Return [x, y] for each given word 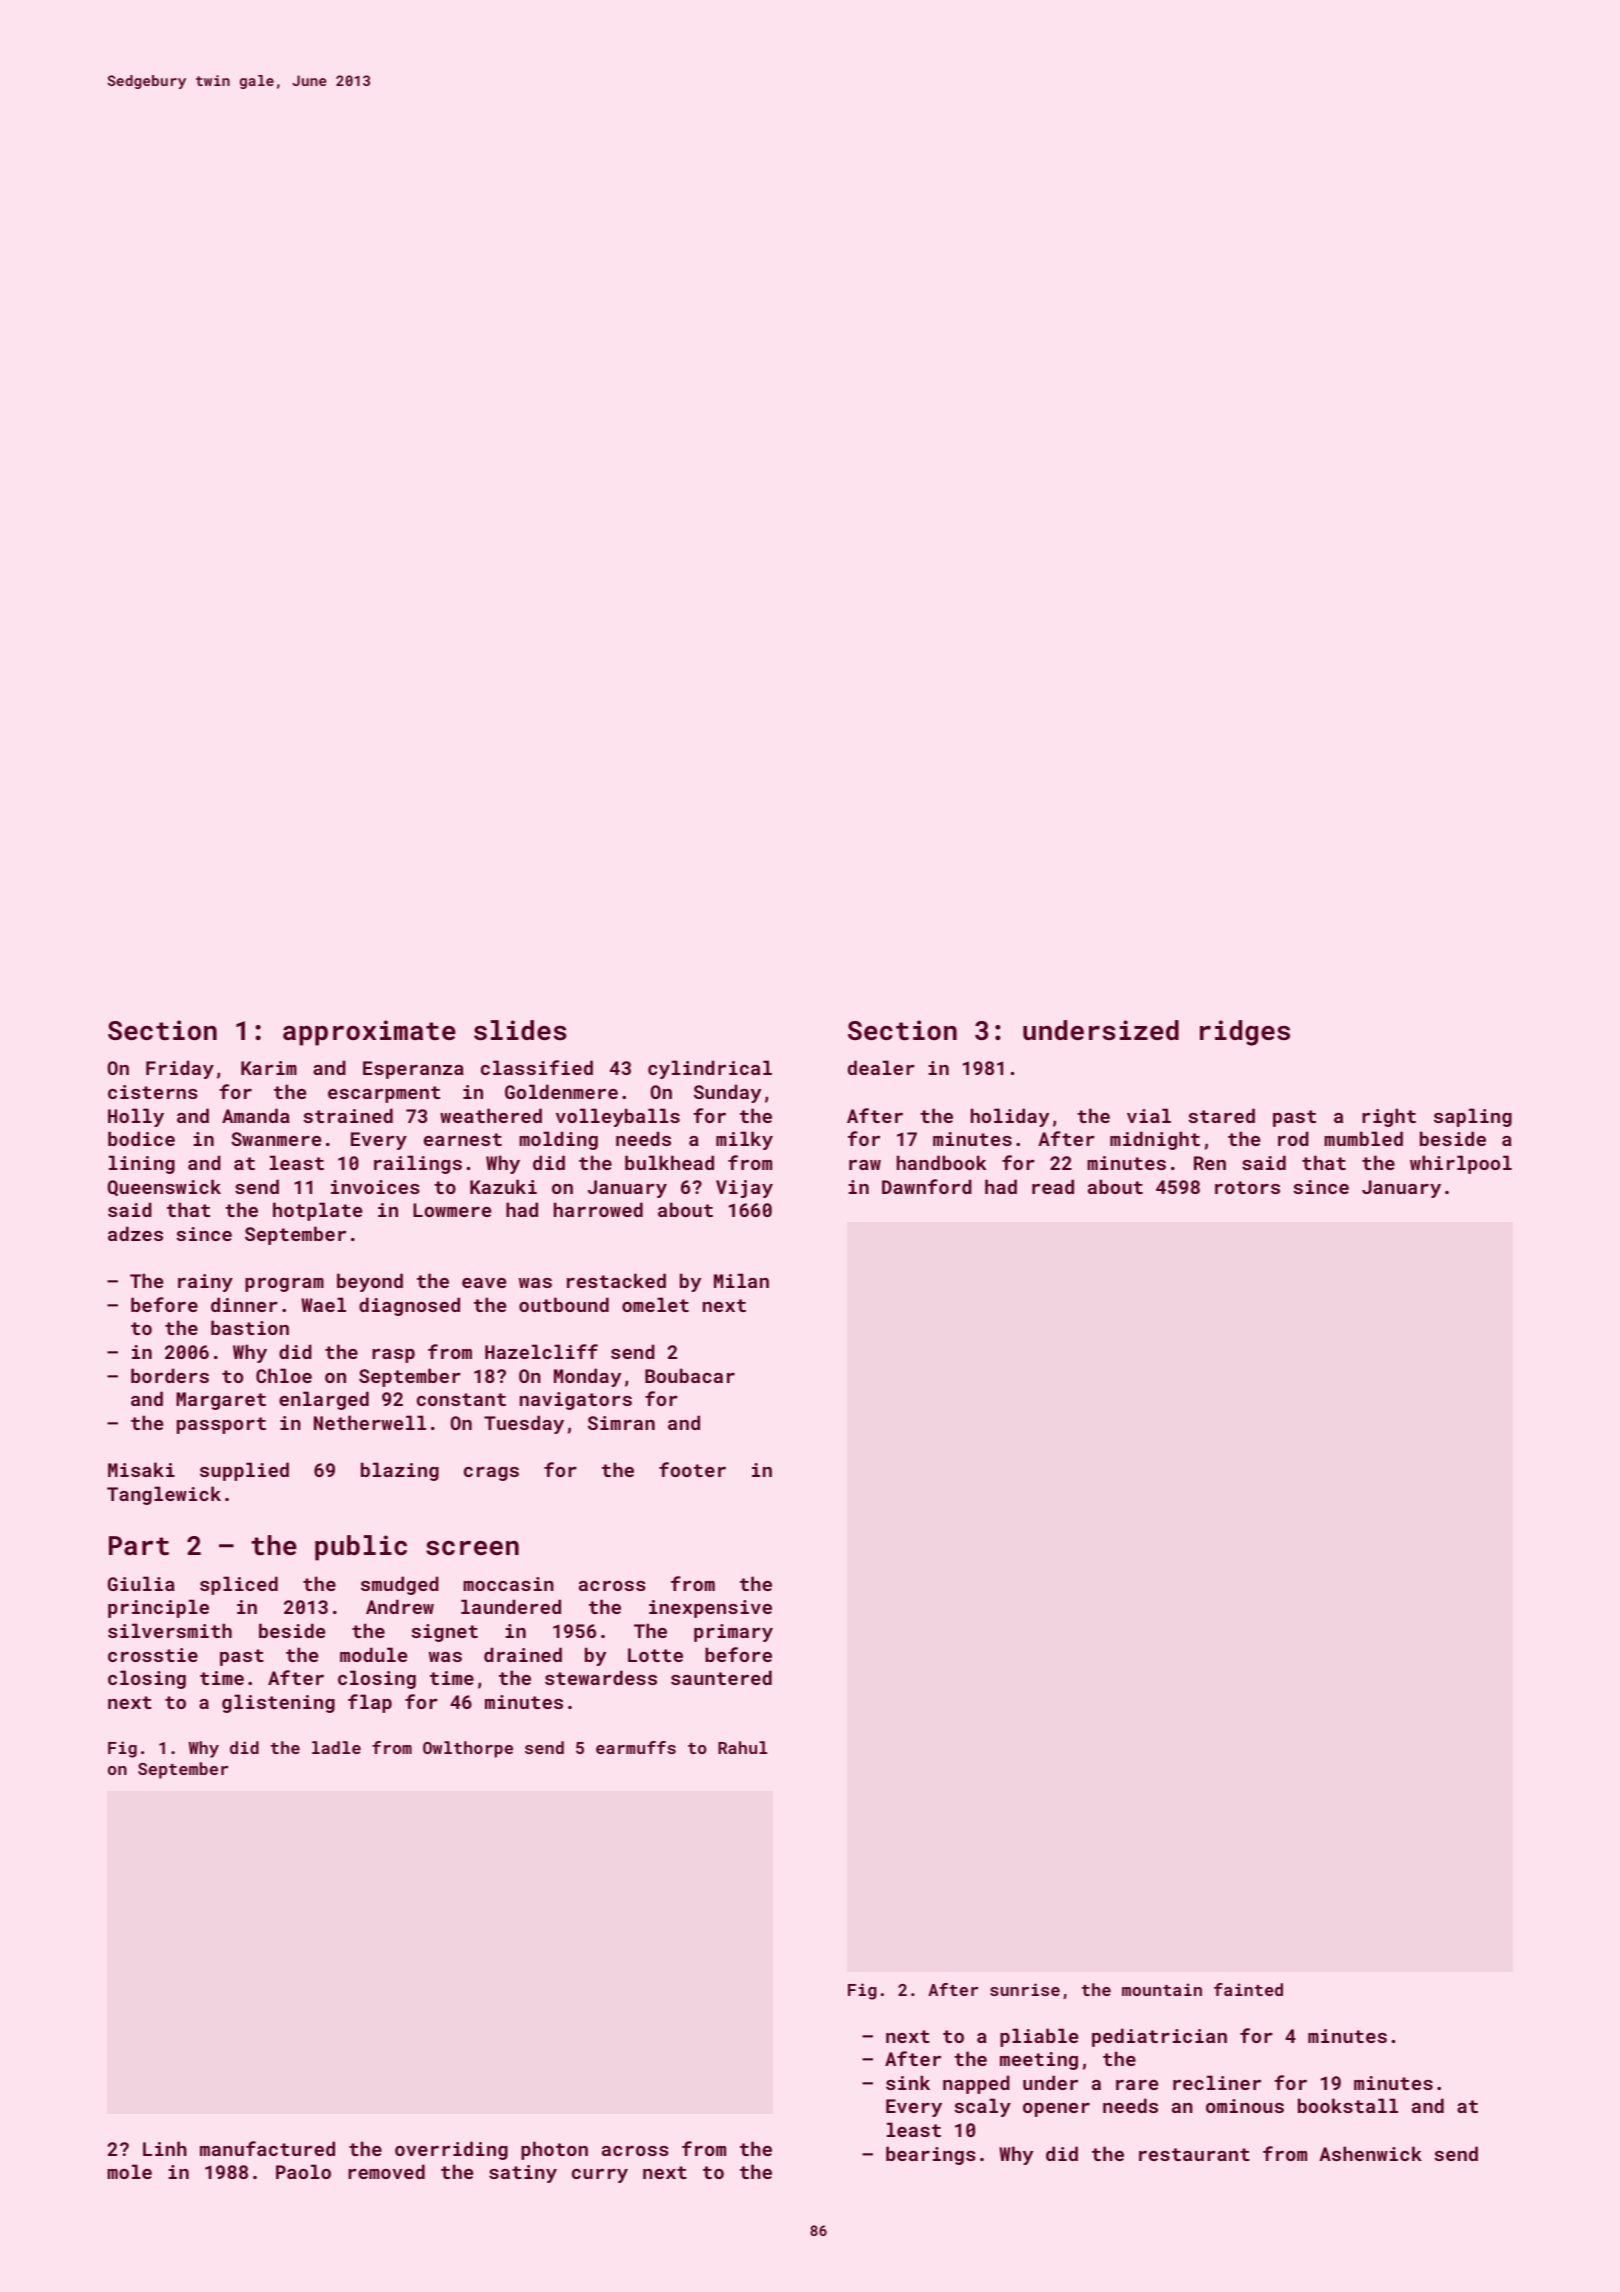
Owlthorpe [468, 1749]
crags [491, 1474]
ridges [1245, 1033]
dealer [881, 1067]
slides [520, 1030]
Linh [165, 2148]
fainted [1248, 1989]
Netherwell [370, 1422]
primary [733, 1633]
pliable [1039, 2037]
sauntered [721, 1677]
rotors [1247, 1187]
